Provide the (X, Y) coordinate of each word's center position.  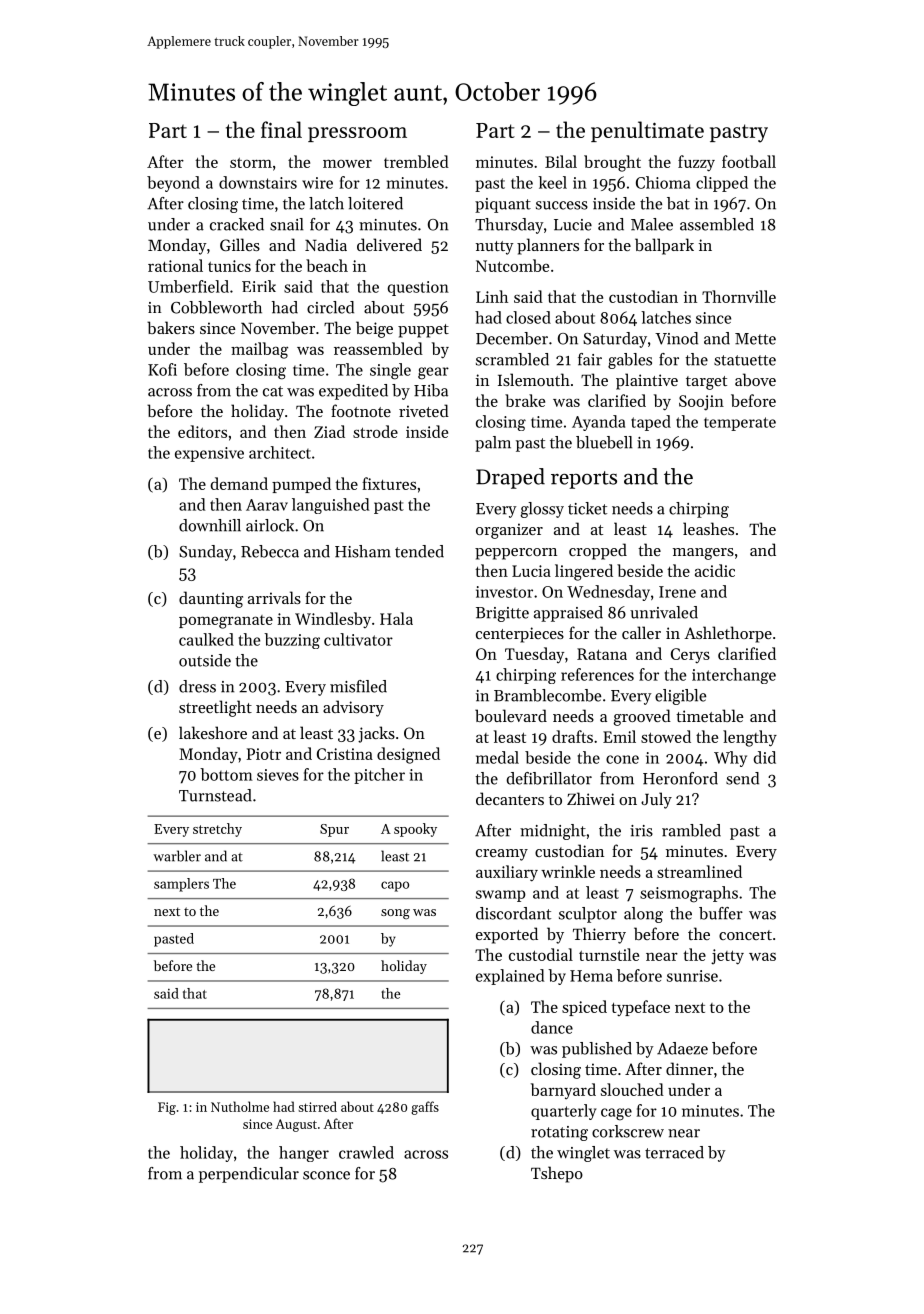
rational (175, 265)
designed (408, 755)
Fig (167, 1108)
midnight (553, 832)
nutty (495, 248)
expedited (353, 392)
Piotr (264, 754)
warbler (177, 856)
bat (678, 203)
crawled (366, 1152)
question (418, 288)
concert (745, 935)
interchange (734, 676)
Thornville (739, 296)
